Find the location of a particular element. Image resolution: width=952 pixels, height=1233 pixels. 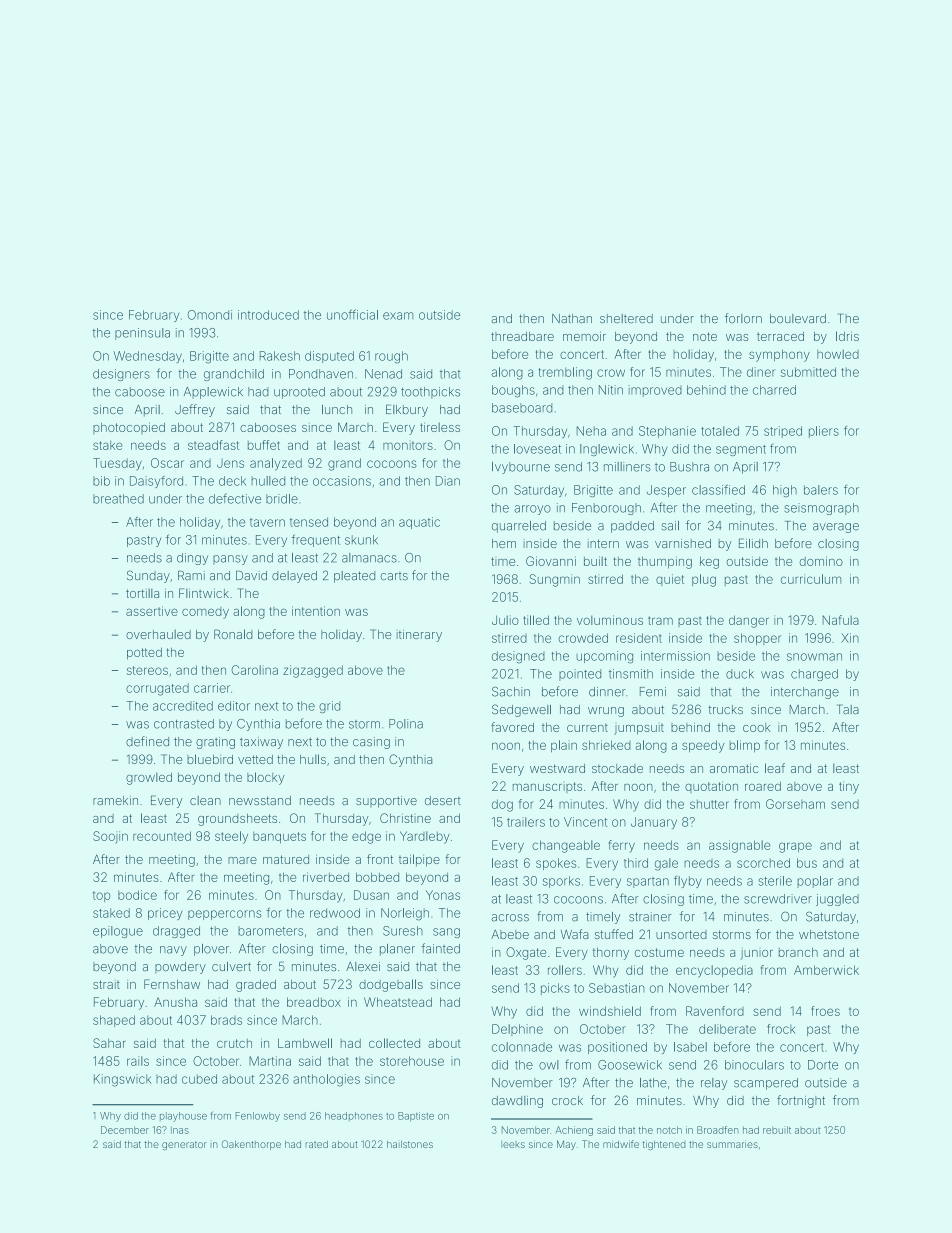

January is located at coordinates (654, 823).
